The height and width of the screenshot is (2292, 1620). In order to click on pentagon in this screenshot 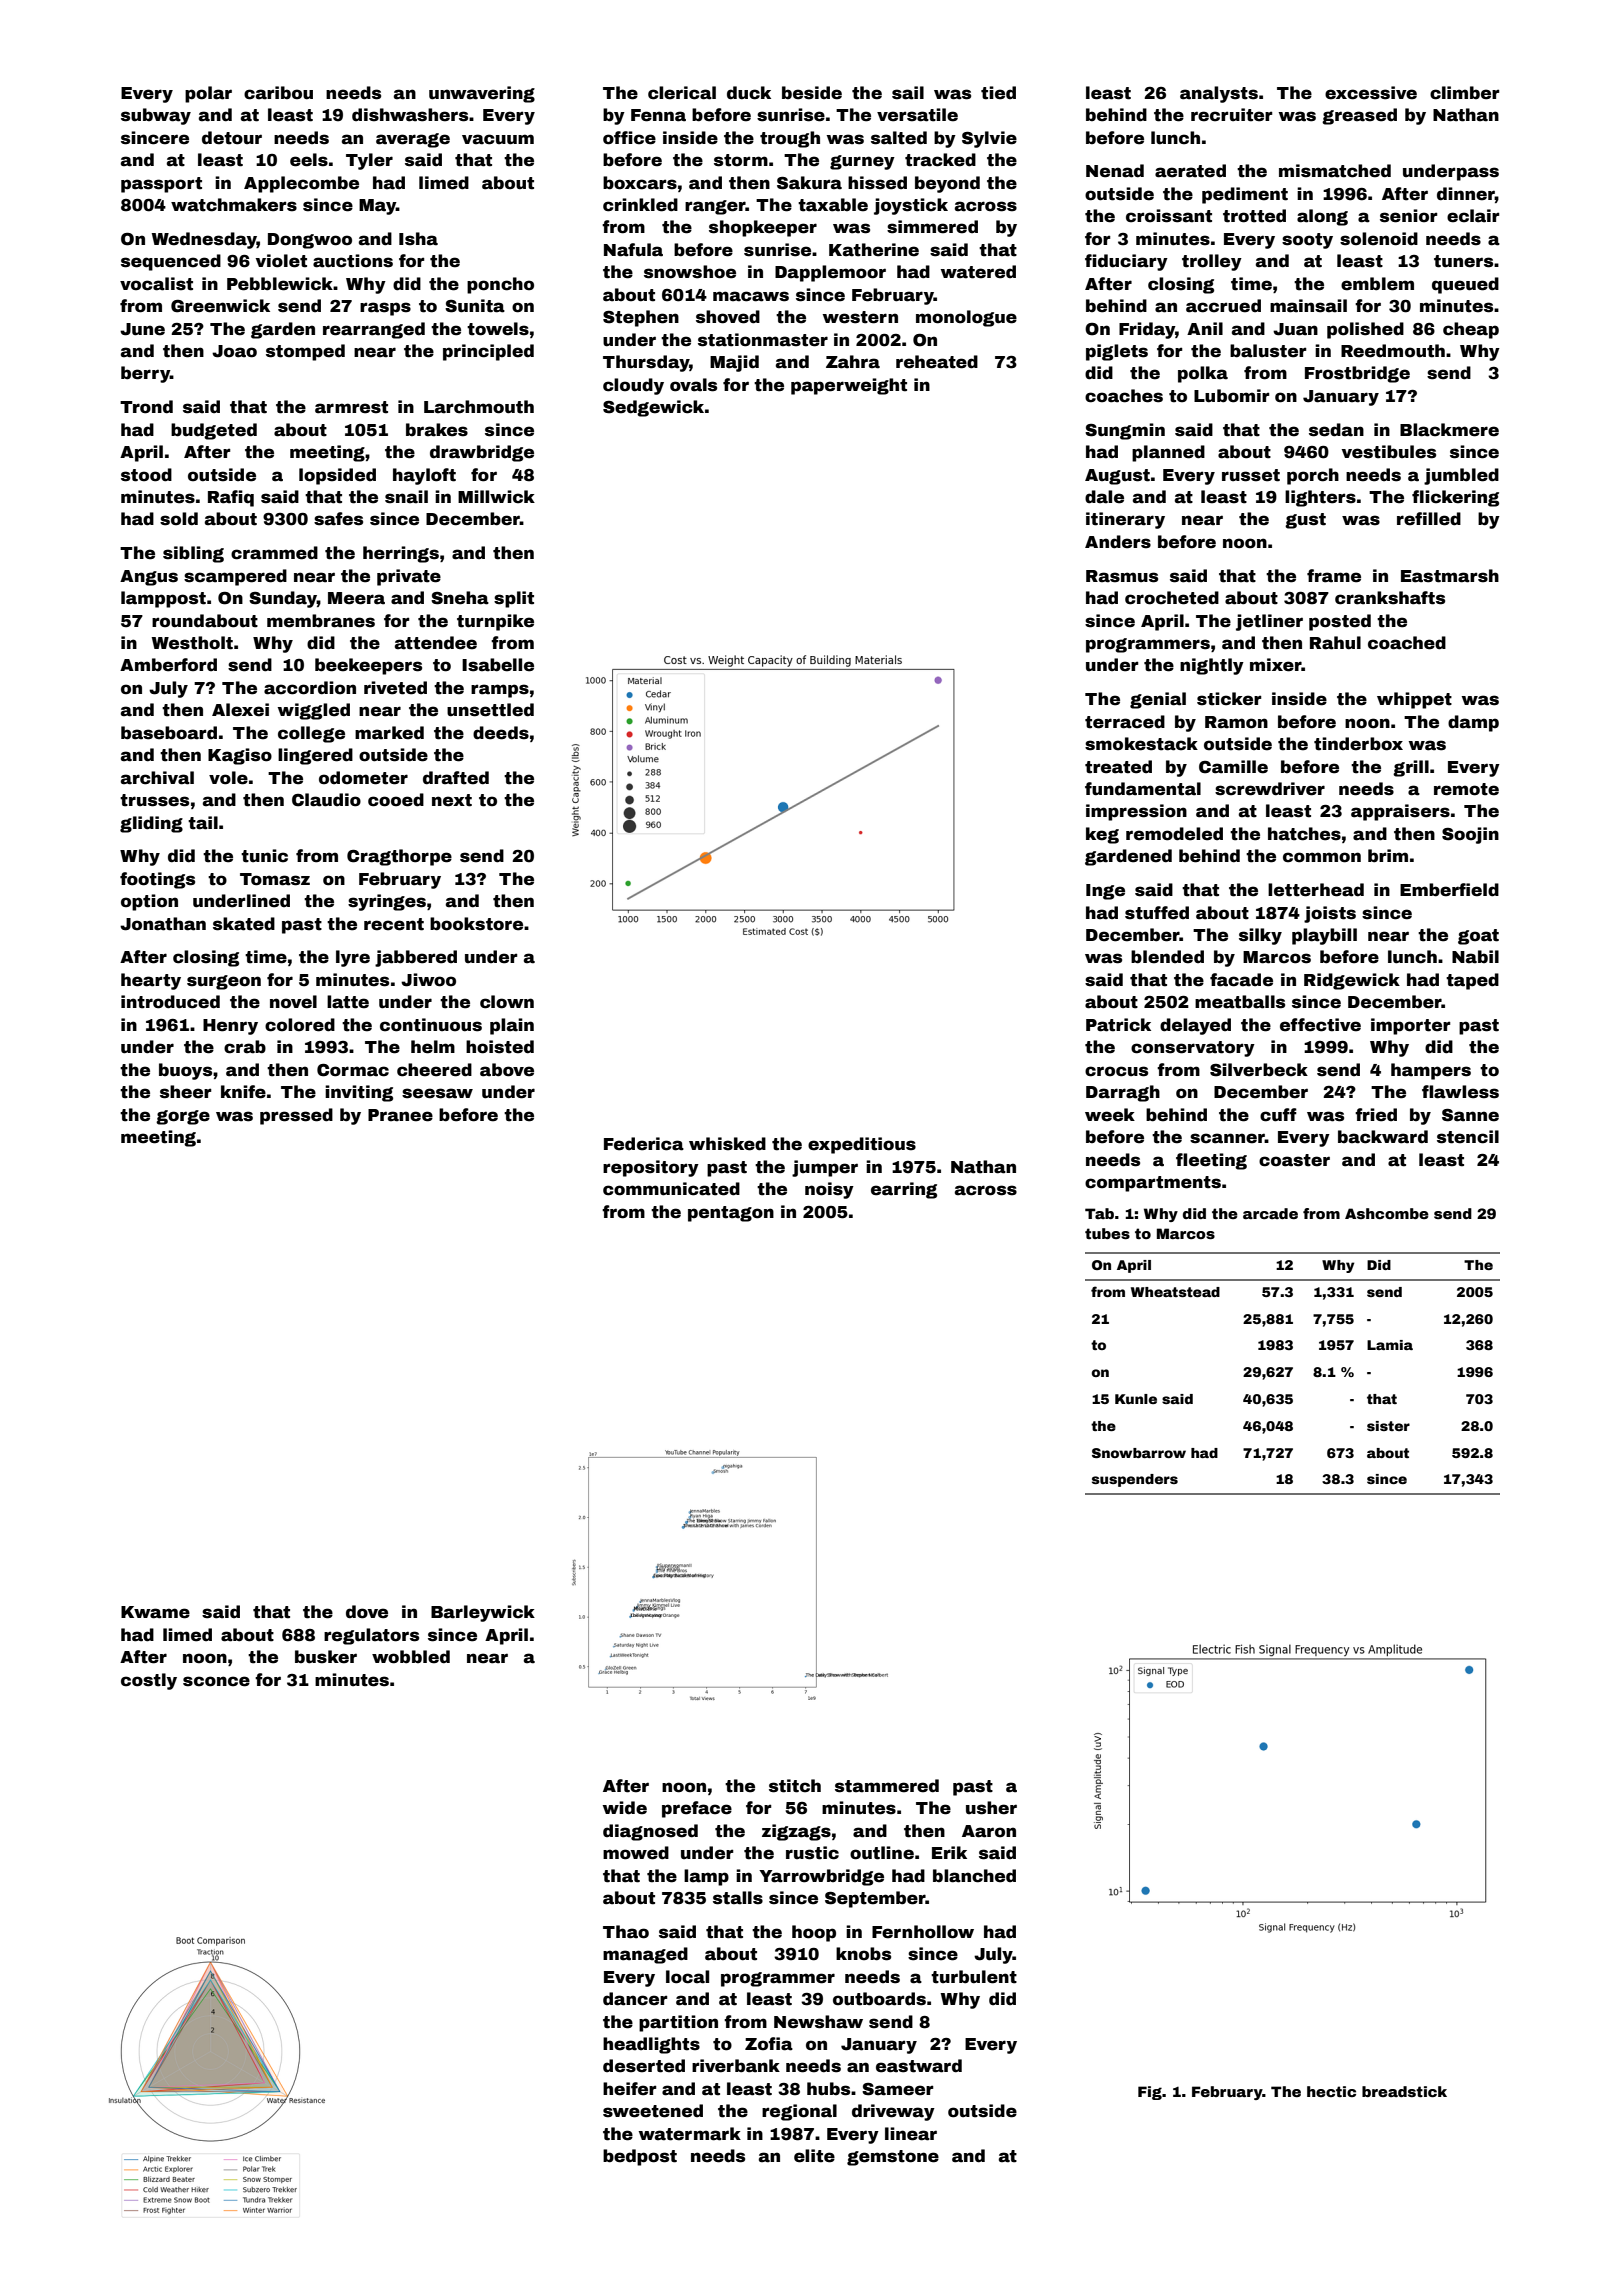, I will do `click(731, 1214)`.
